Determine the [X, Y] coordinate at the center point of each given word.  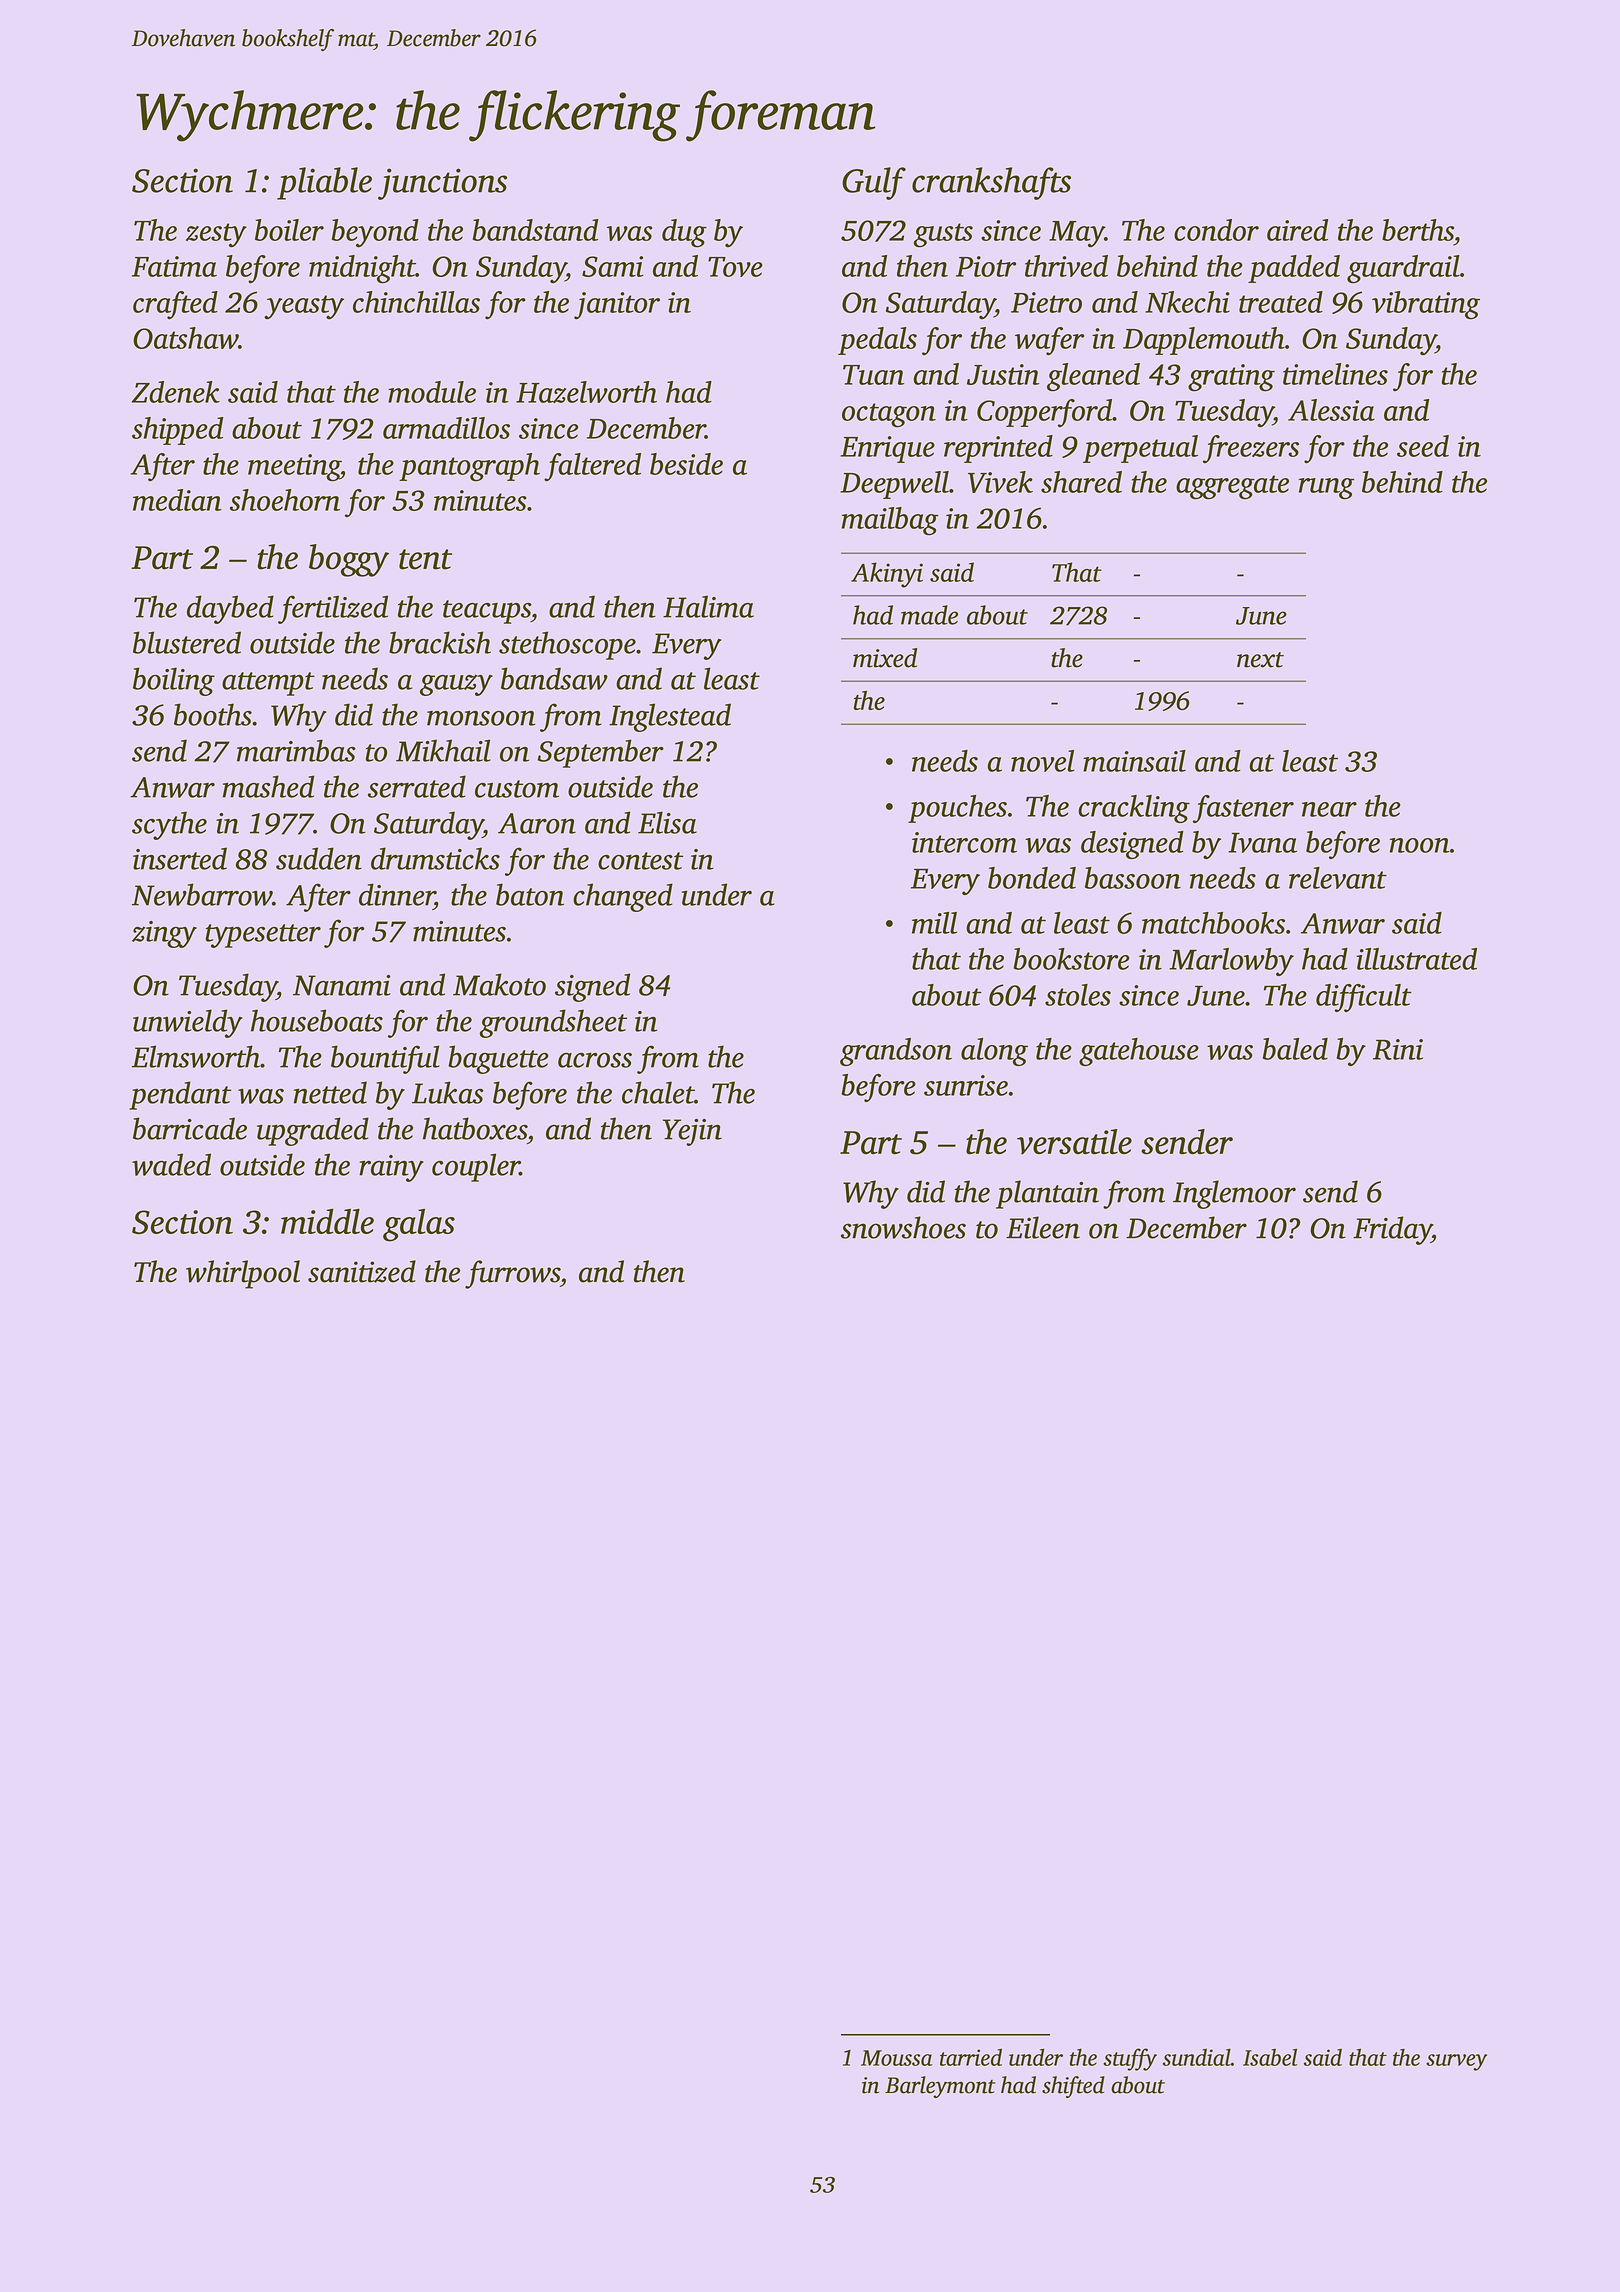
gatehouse [1139, 1052]
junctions [442, 184]
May [1077, 234]
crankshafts [991, 183]
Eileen [1043, 1227]
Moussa [897, 2058]
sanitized [362, 1271]
